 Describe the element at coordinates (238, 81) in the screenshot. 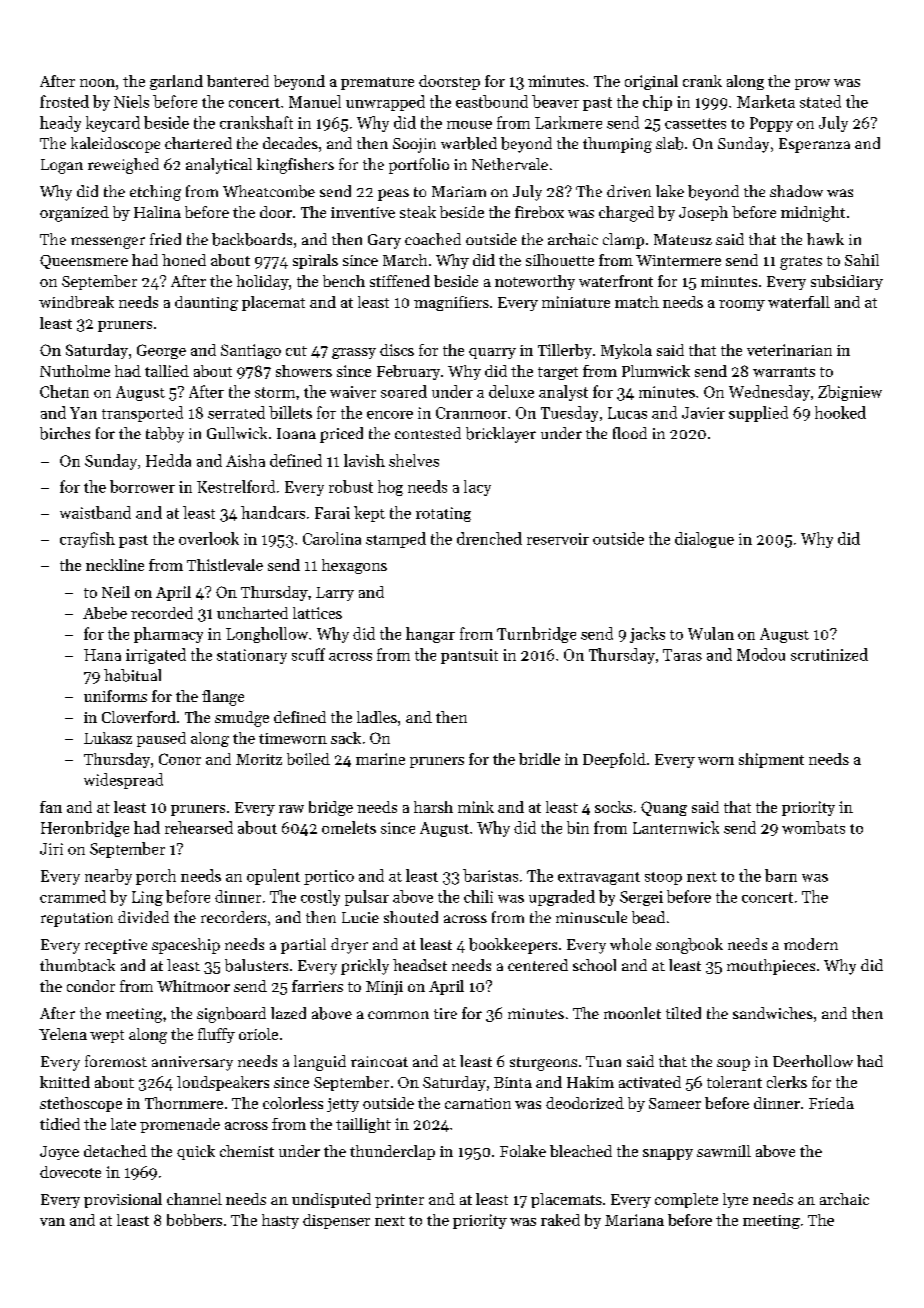

I see `bantered` at that location.
